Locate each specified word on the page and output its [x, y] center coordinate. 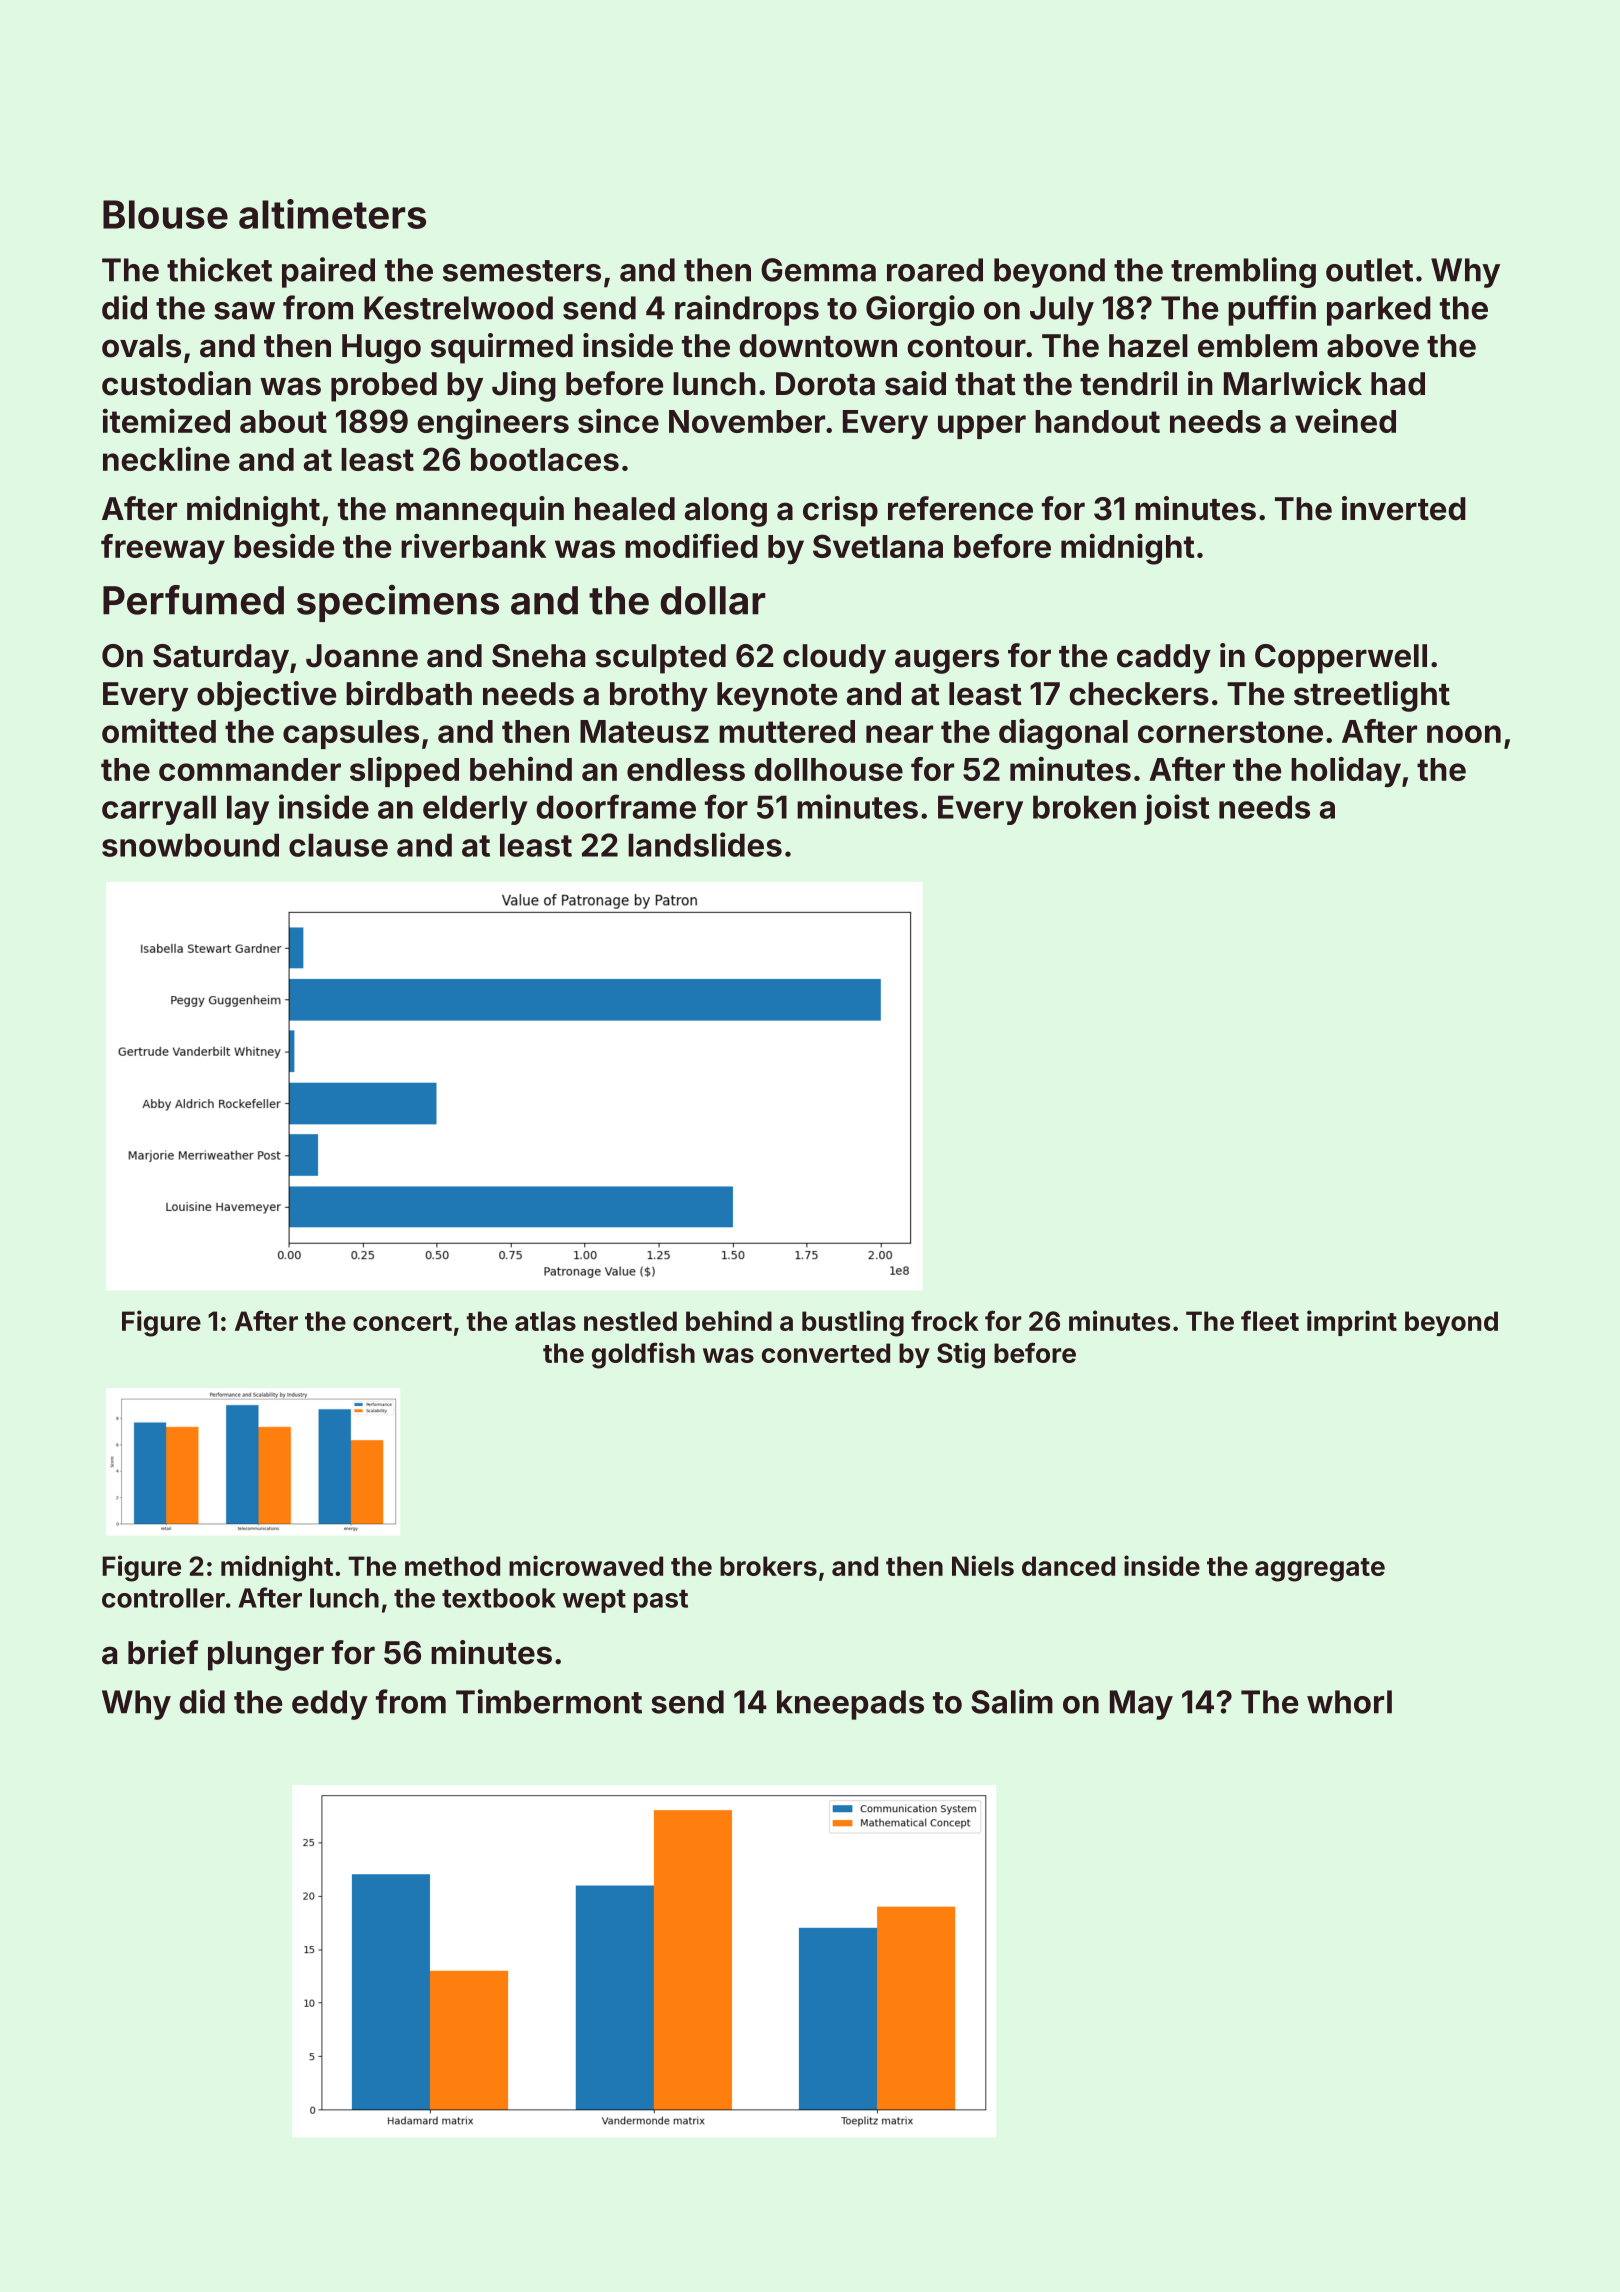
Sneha [538, 656]
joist [1177, 809]
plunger [266, 1656]
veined [1345, 420]
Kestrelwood [458, 308]
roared [935, 270]
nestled [630, 1321]
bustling [853, 1323]
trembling [1243, 272]
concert [402, 1322]
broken [1084, 807]
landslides [705, 844]
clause [338, 845]
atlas [545, 1321]
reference [960, 508]
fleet [1270, 1320]
